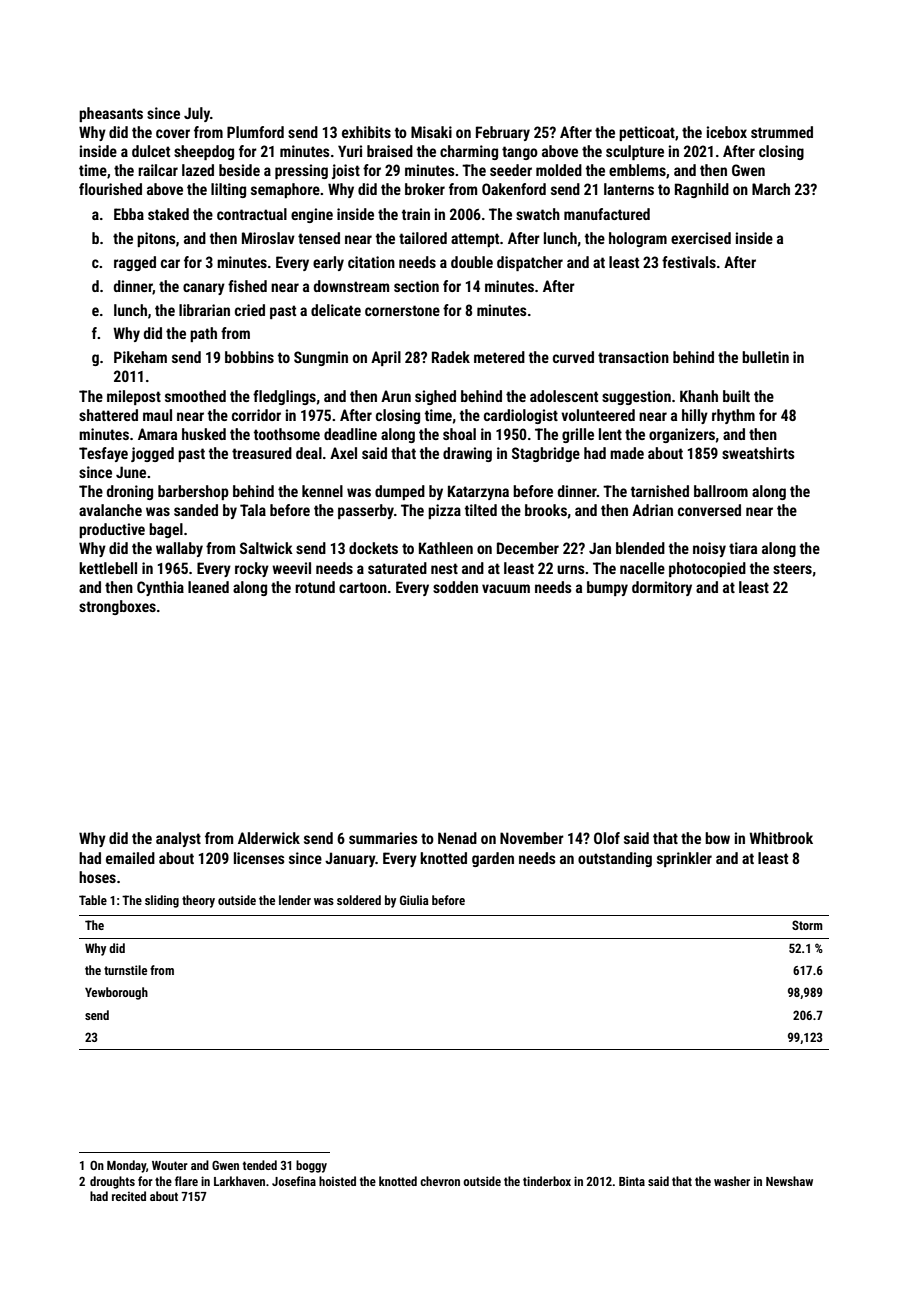 This page has width=908, height=1316. Describe the element at coordinates (311, 1166) in the page. I see `boggy` at that location.
